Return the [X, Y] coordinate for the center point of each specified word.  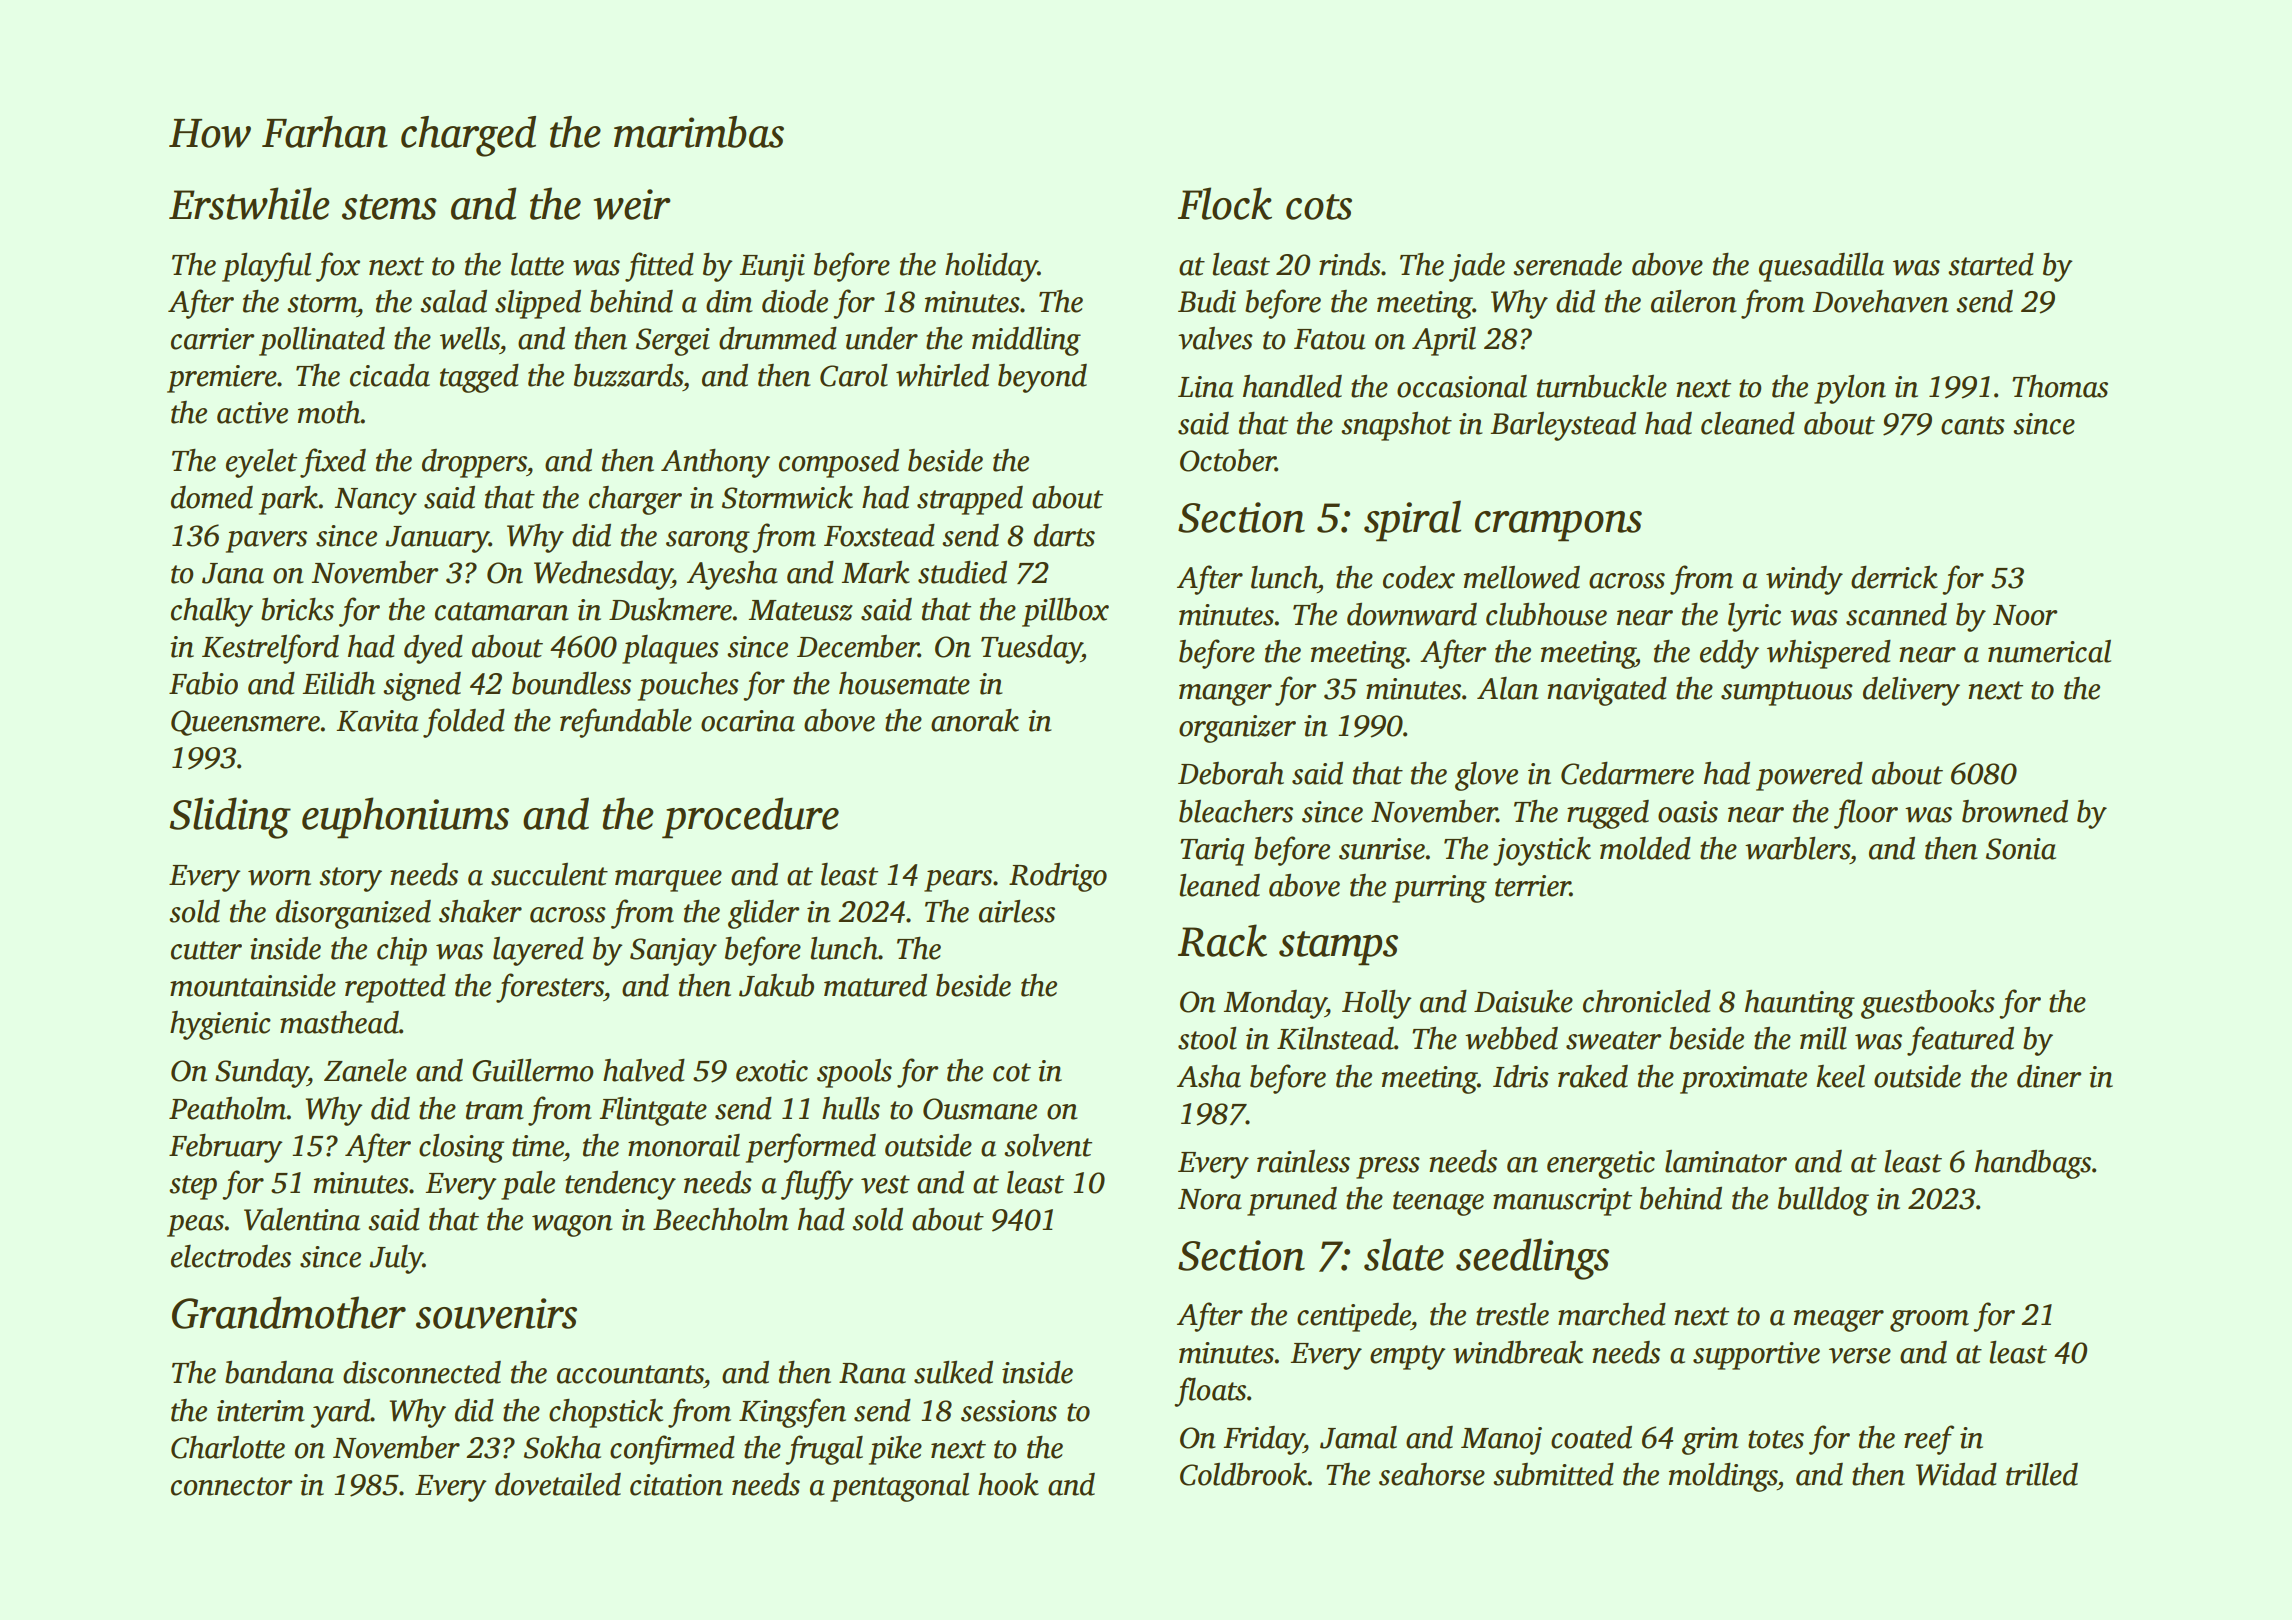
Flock [1225, 203]
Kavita [377, 721]
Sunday [261, 1073]
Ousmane [980, 1109]
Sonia [2021, 849]
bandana [279, 1372]
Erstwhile [249, 203]
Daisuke [1523, 1001]
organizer [1237, 729]
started [1991, 264]
